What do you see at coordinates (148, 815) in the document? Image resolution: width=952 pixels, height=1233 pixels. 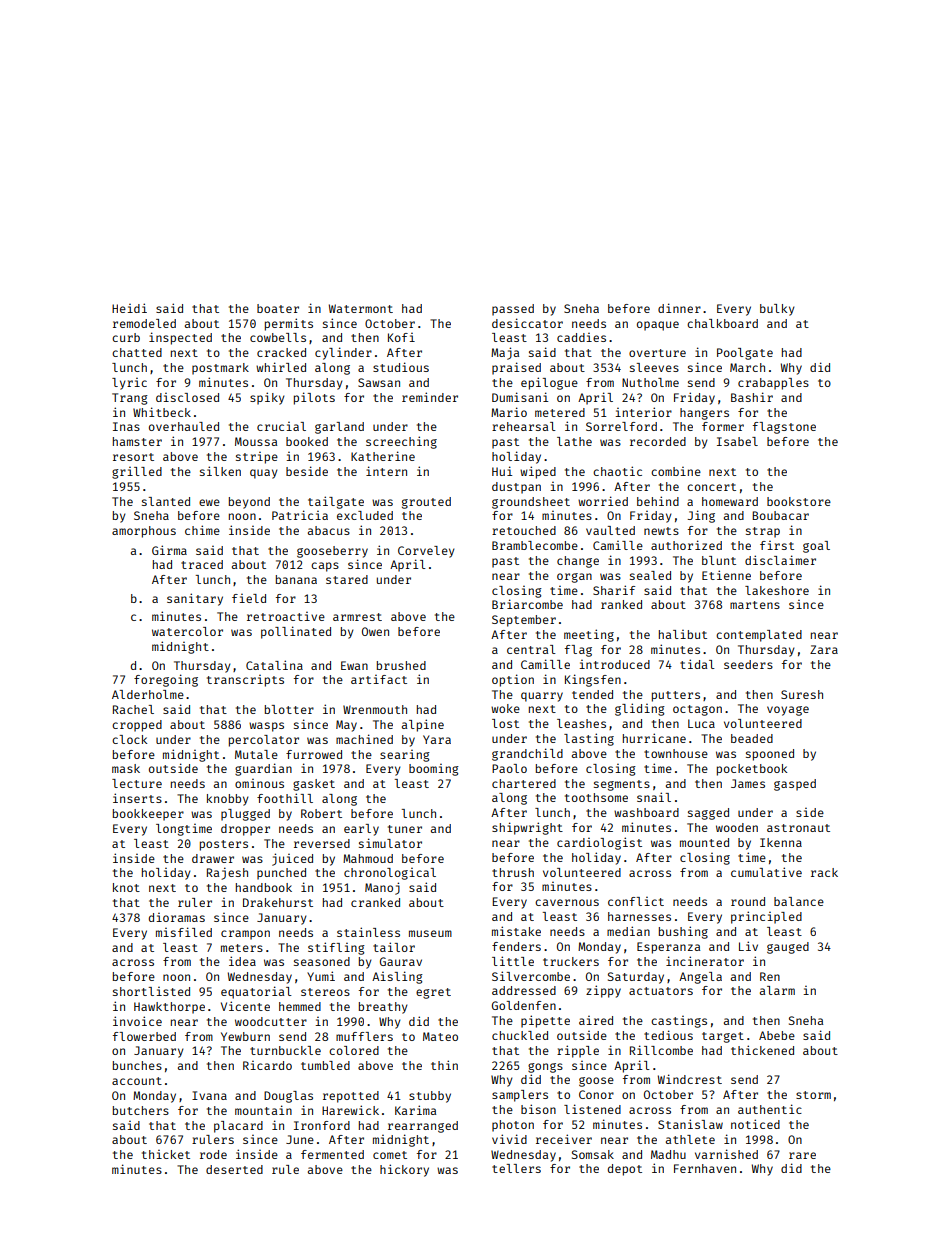 I see `bookkeeper` at bounding box center [148, 815].
